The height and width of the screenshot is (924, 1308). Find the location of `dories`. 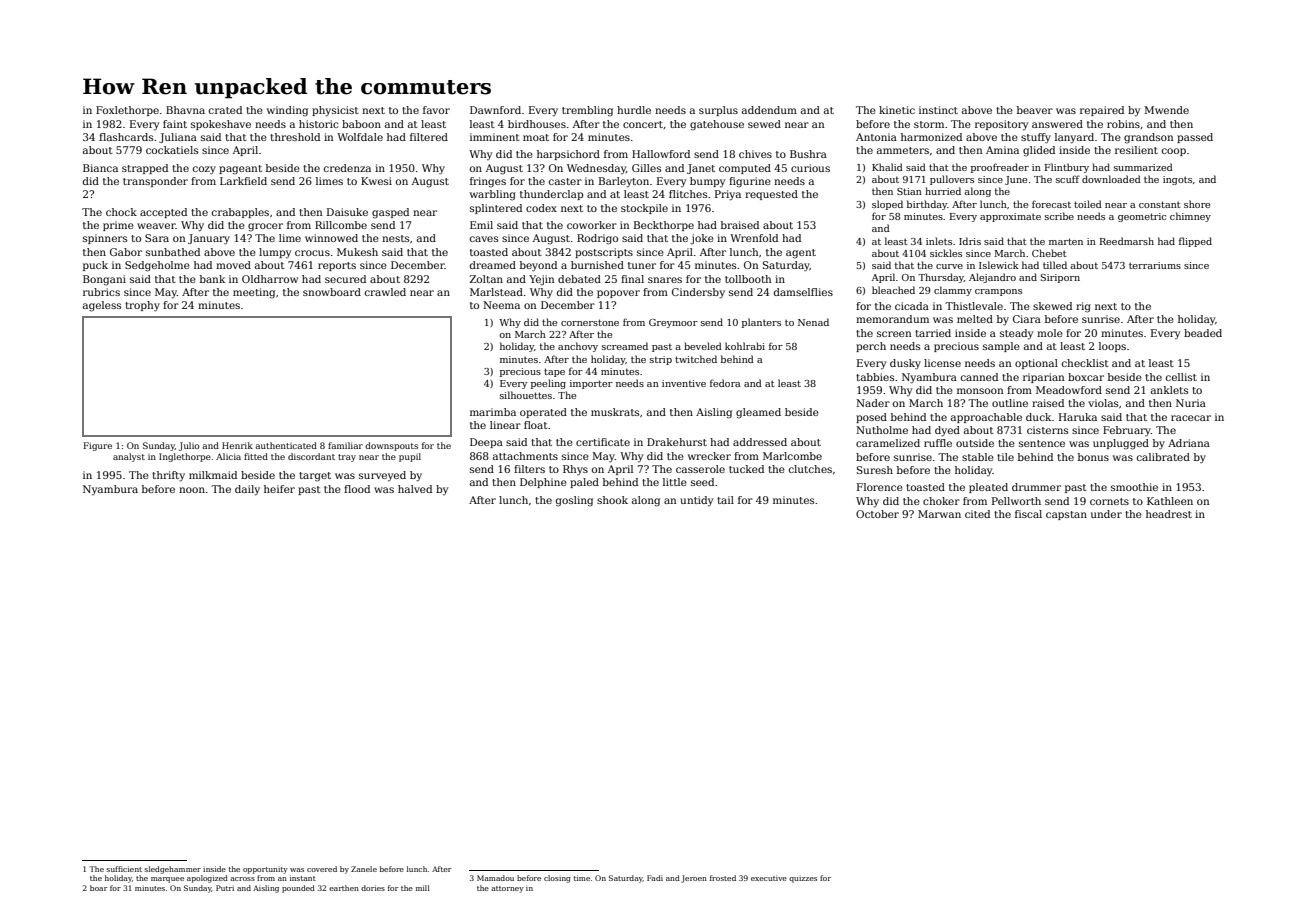

dories is located at coordinates (373, 888).
